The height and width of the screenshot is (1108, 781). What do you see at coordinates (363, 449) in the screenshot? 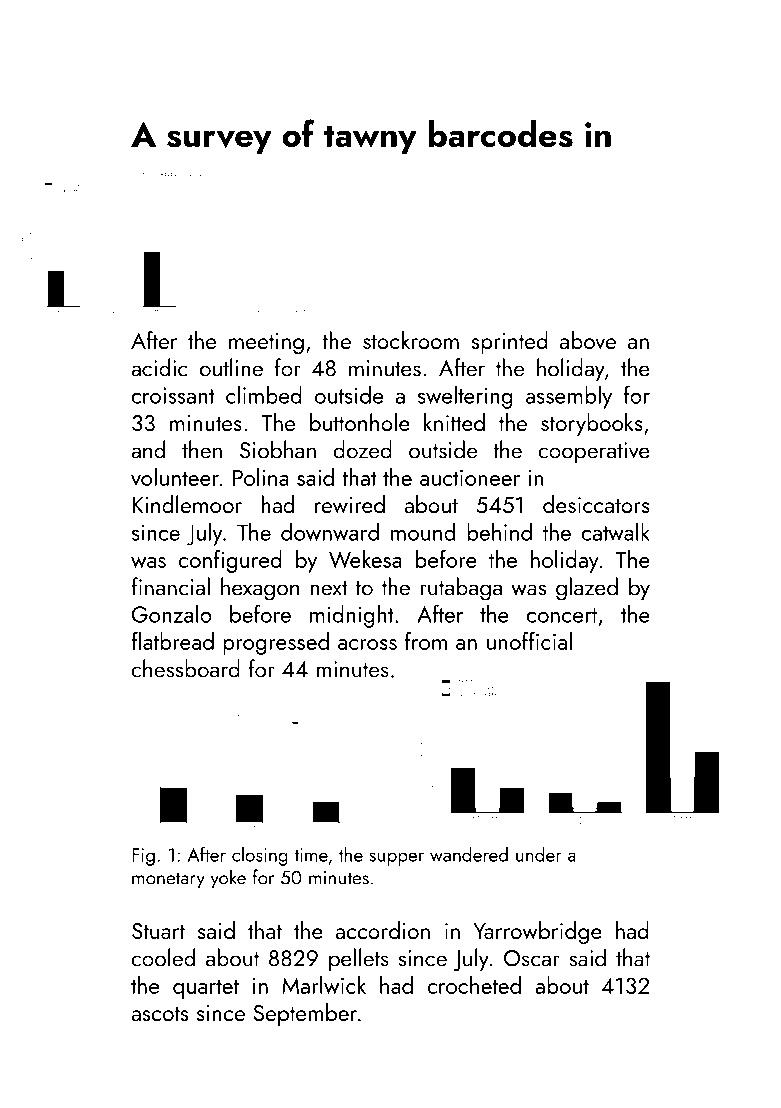
I see `dozed` at bounding box center [363, 449].
